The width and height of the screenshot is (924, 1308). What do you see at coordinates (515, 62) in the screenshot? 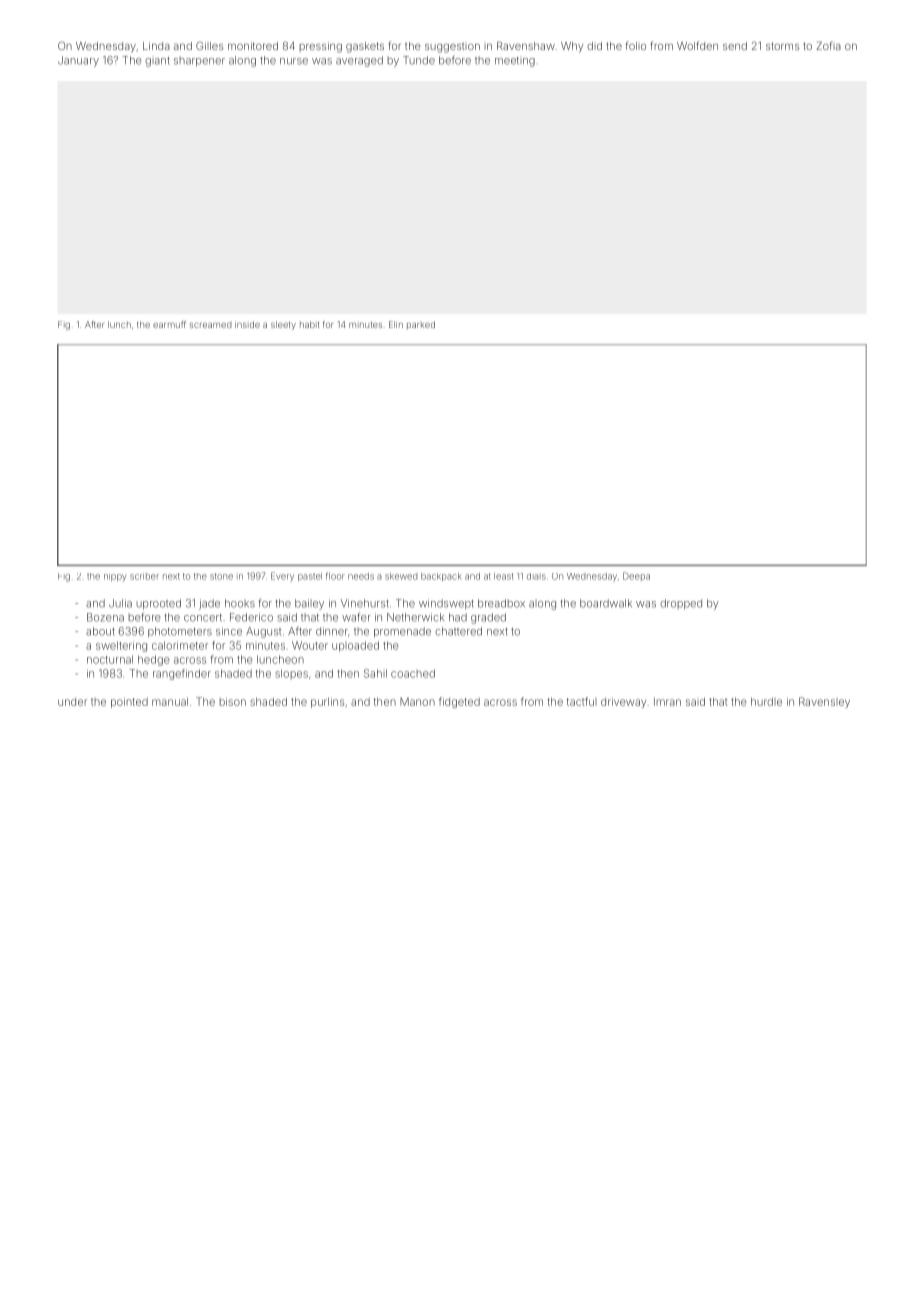
I see `meeting` at bounding box center [515, 62].
